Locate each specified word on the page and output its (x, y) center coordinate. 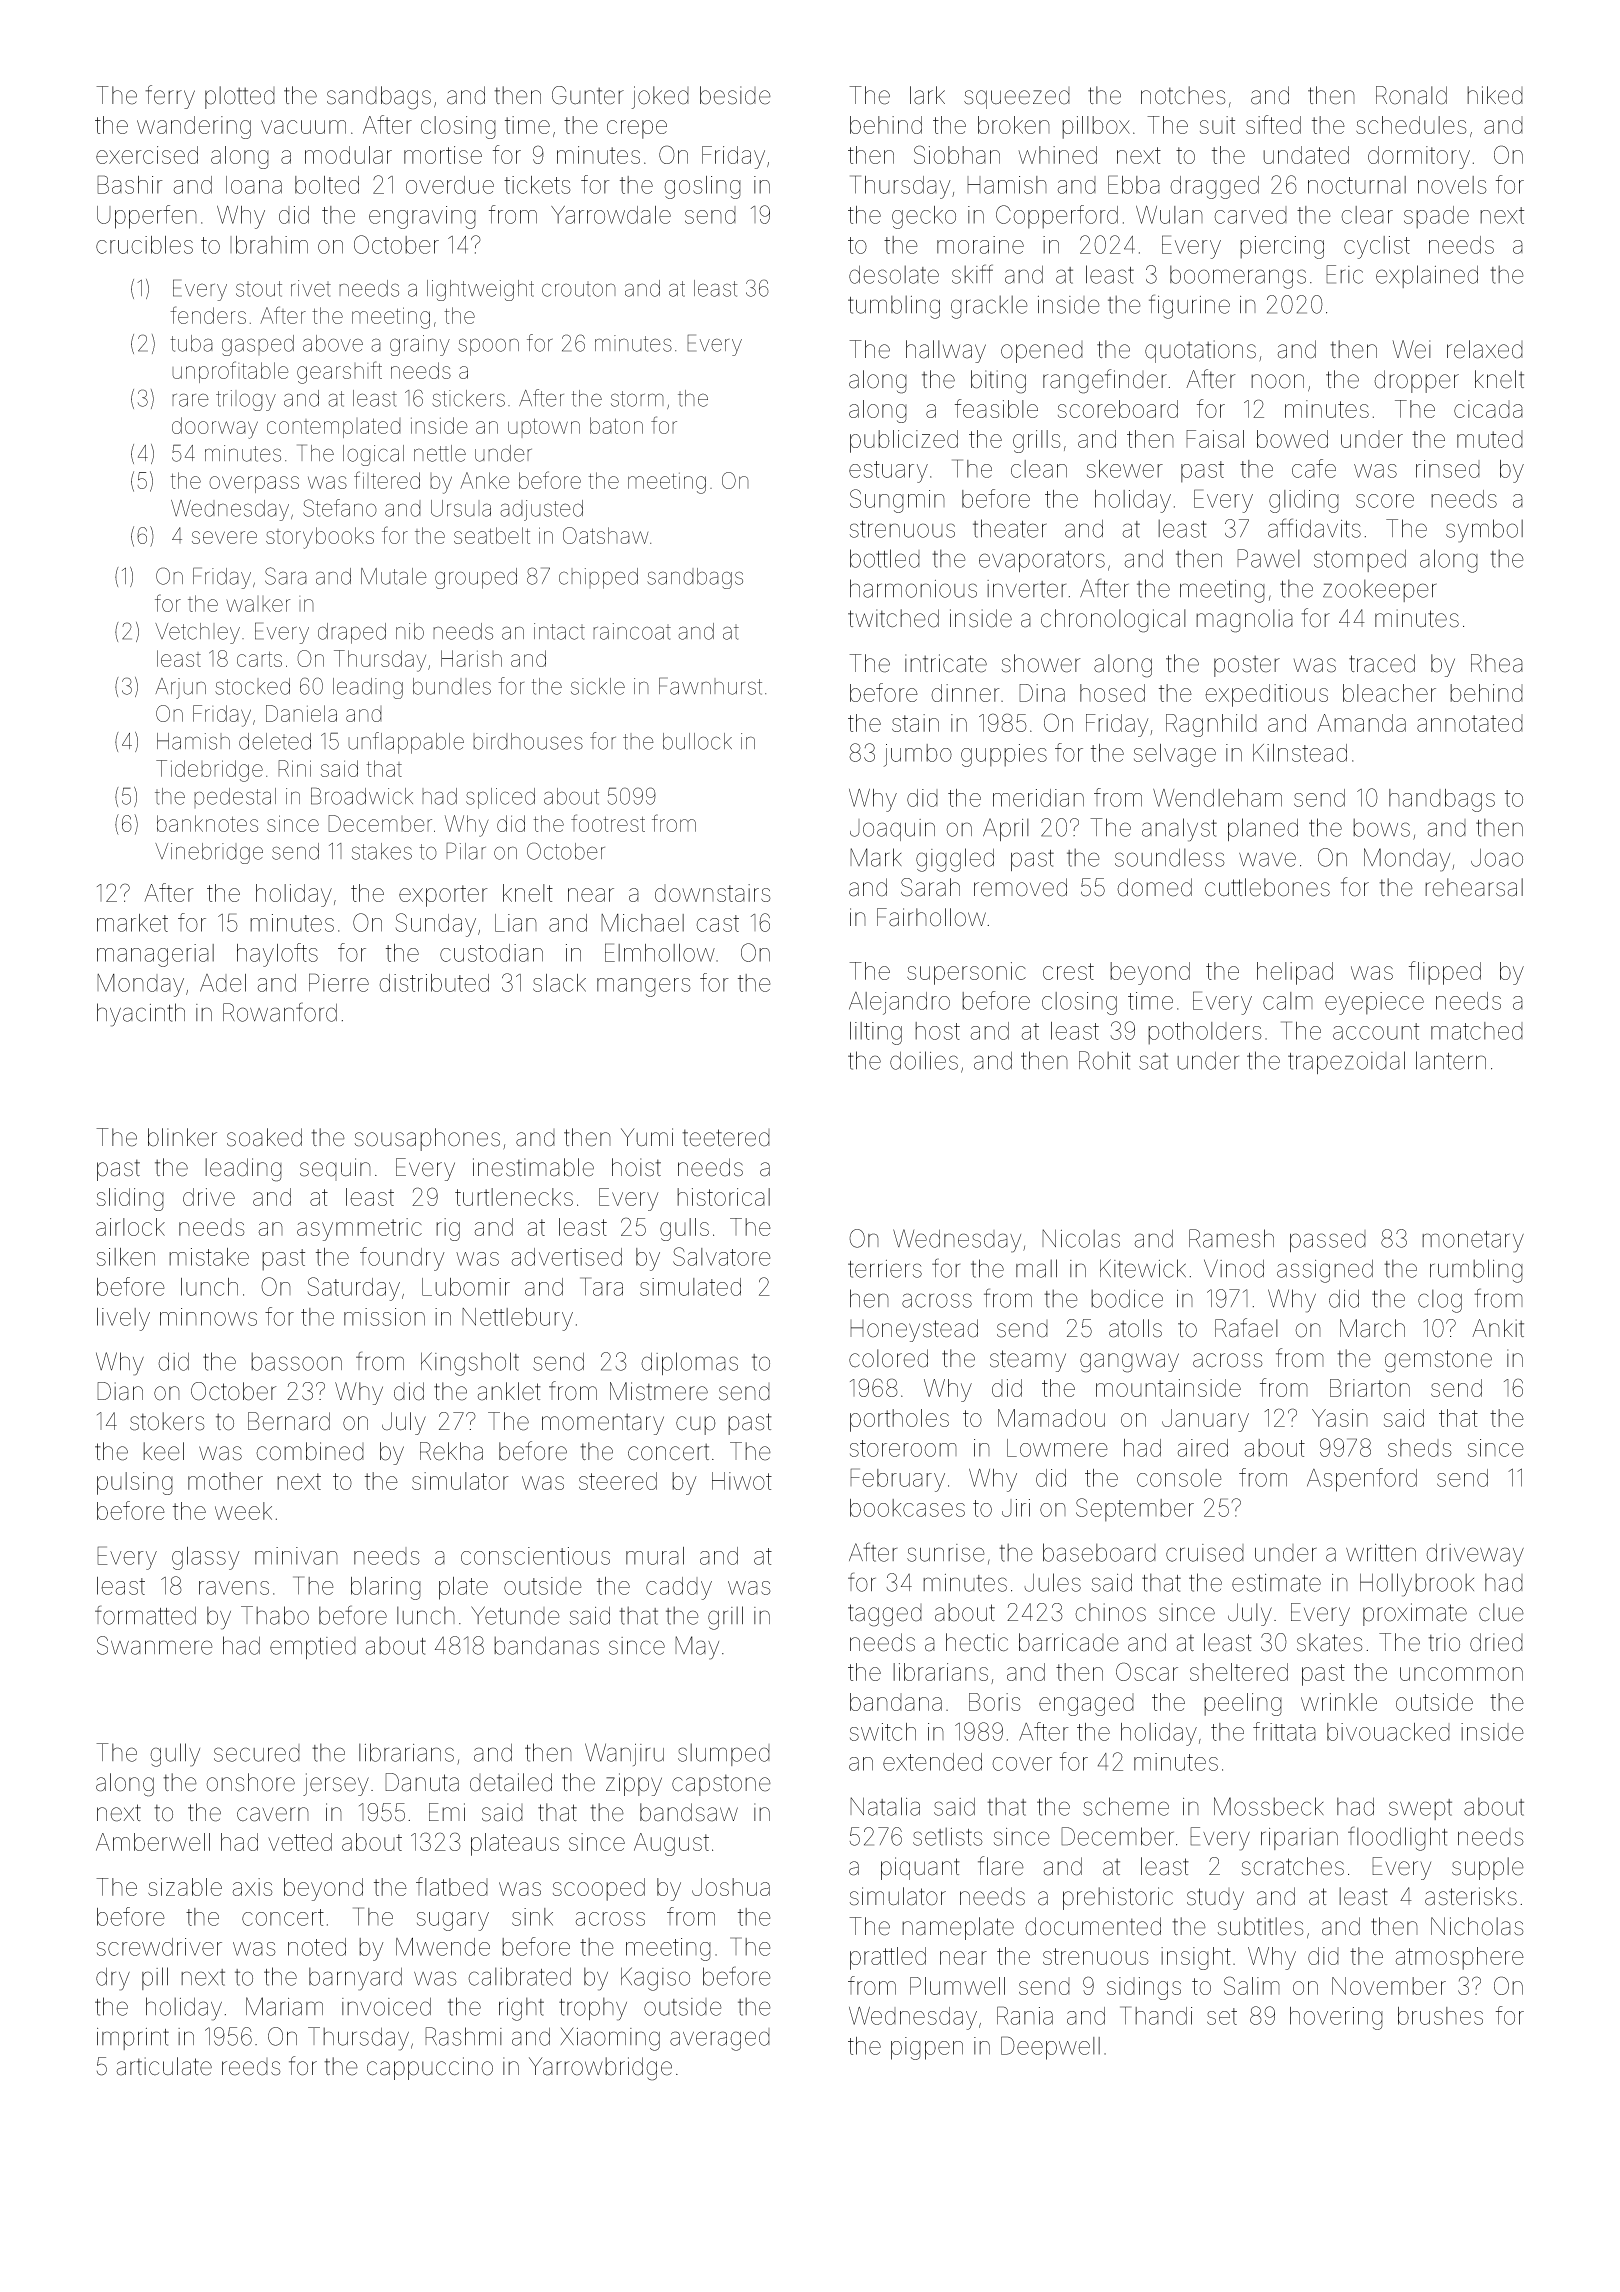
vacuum (303, 127)
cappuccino (430, 2068)
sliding (130, 1199)
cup (696, 1425)
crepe (637, 129)
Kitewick (1143, 1268)
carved (1250, 215)
